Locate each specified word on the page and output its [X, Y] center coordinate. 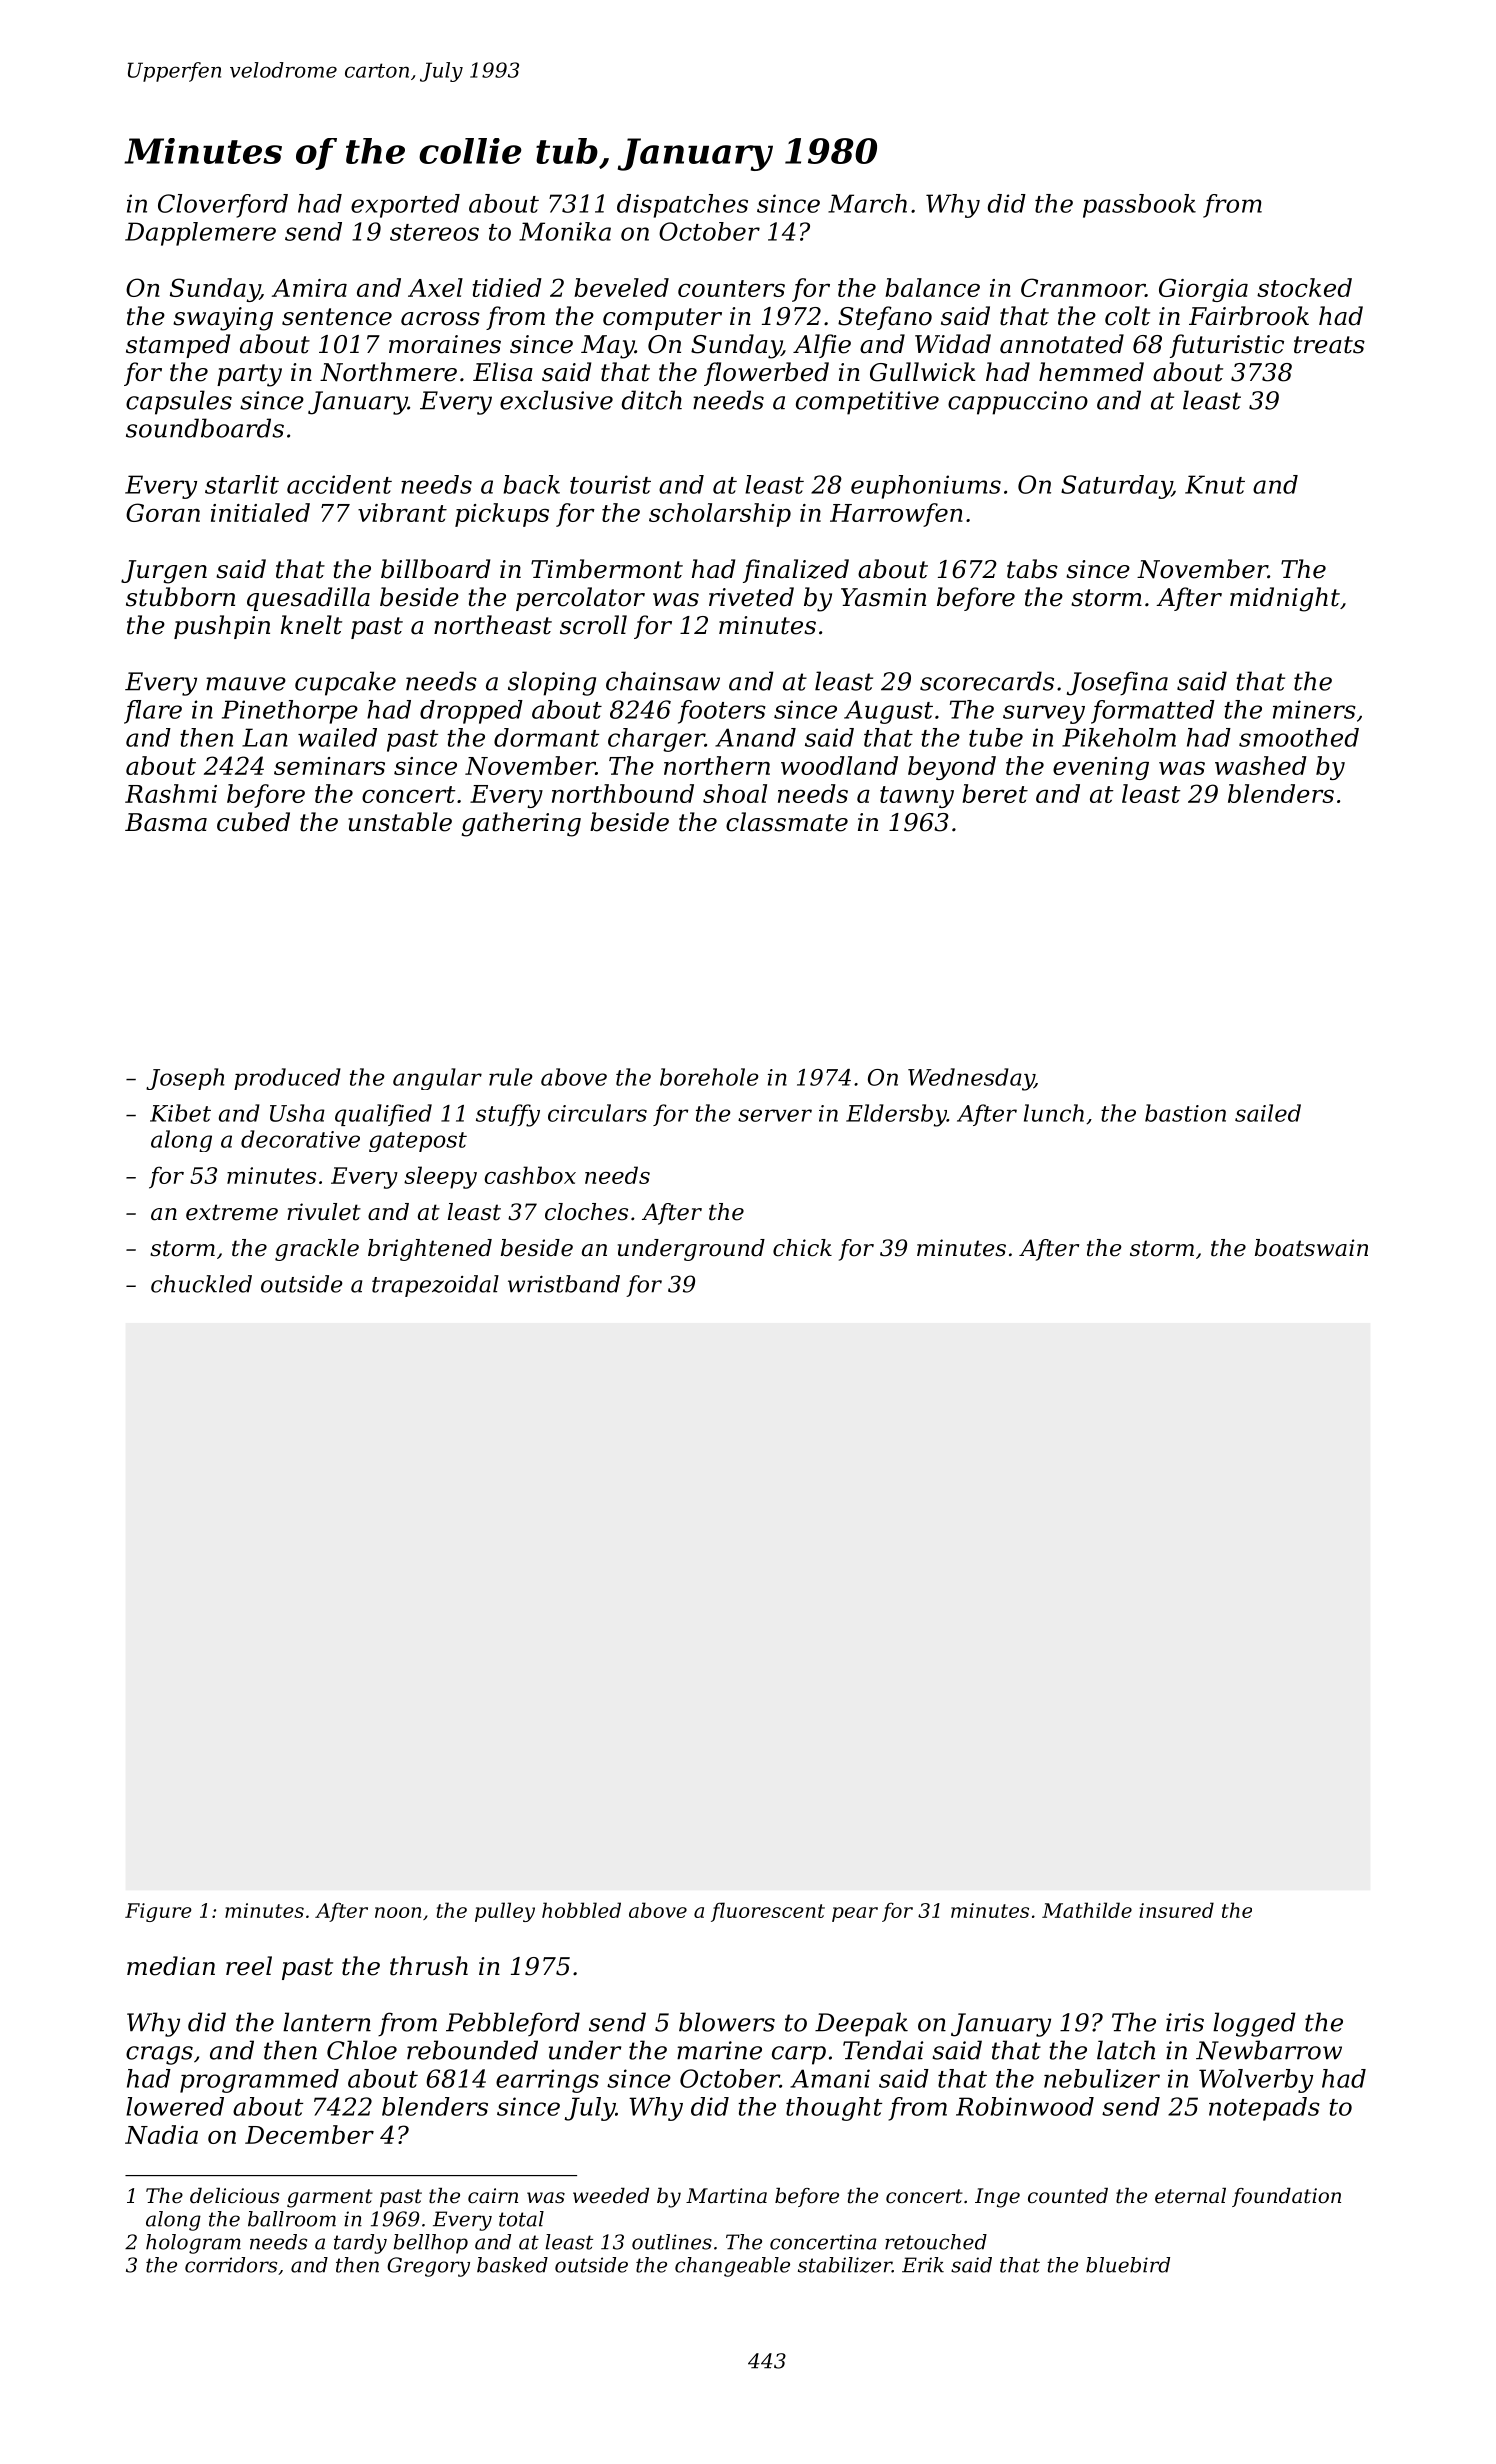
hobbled [581, 1910]
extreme [232, 1212]
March [867, 203]
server [775, 1115]
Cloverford [223, 206]
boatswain [1311, 1248]
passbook [1139, 206]
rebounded [472, 2050]
